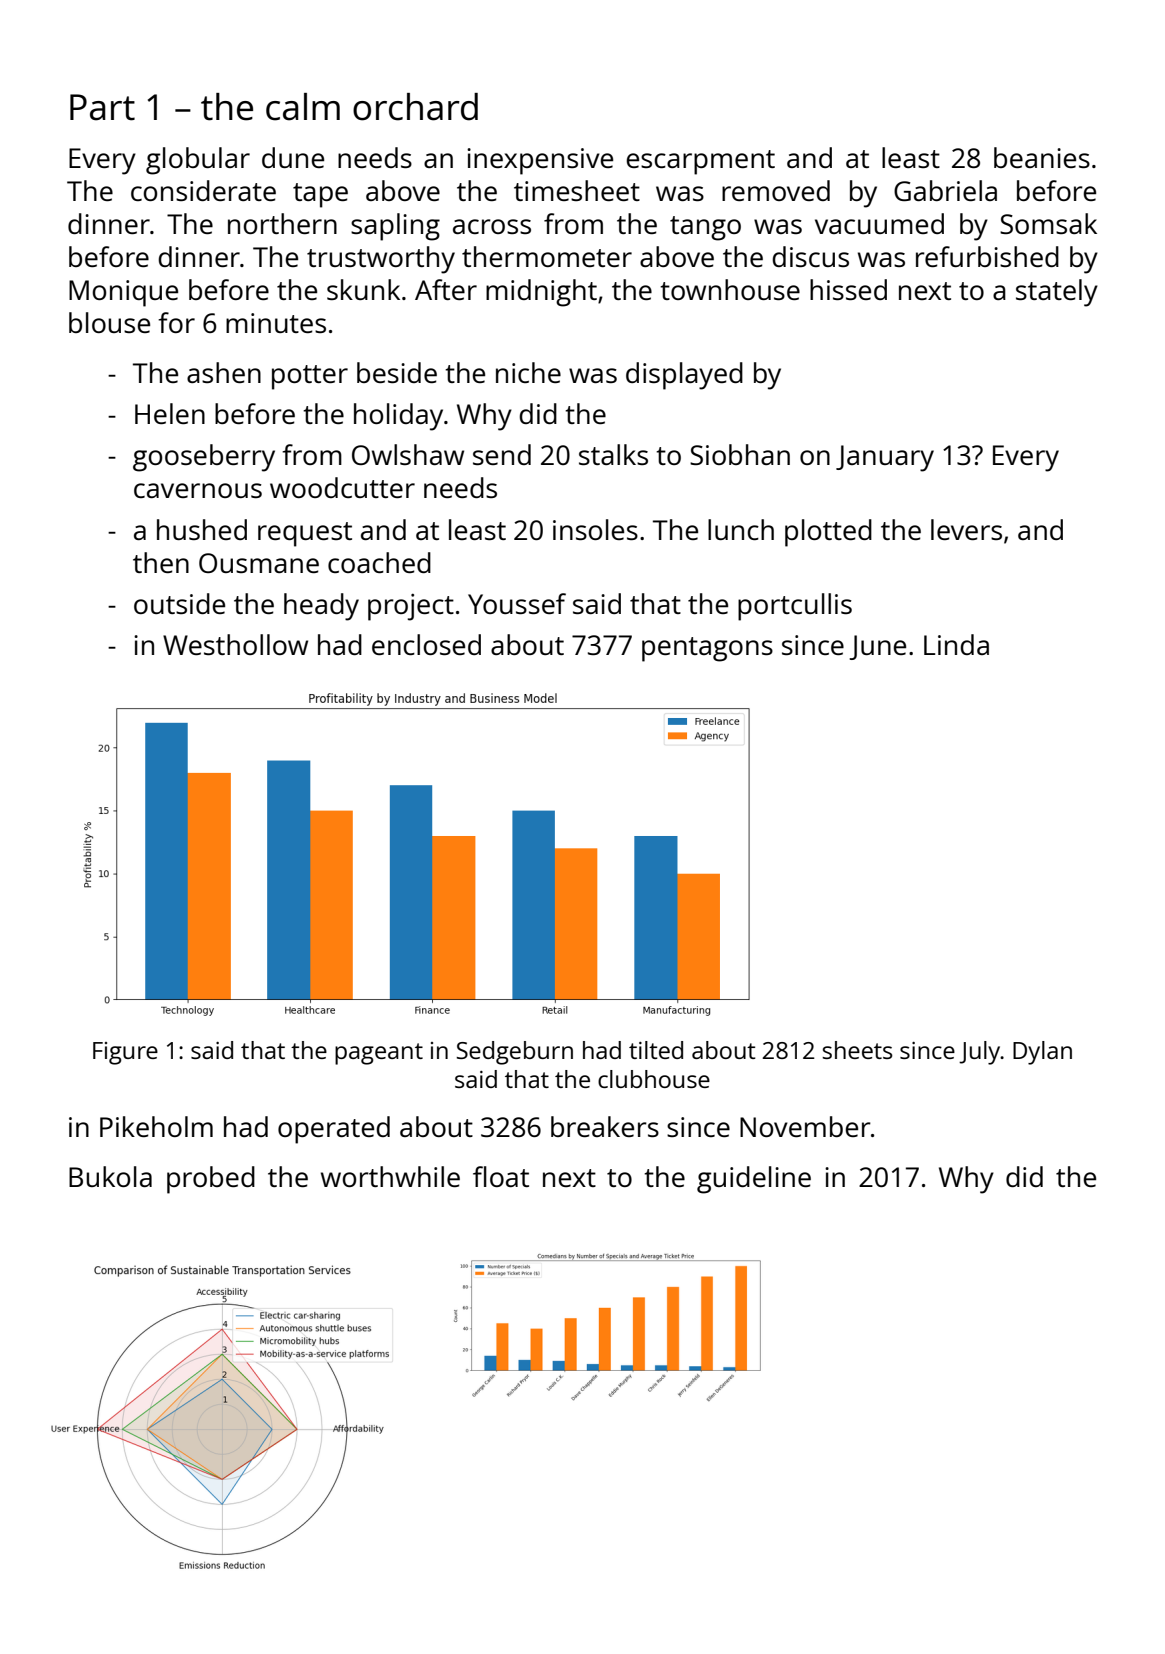 The width and height of the screenshot is (1165, 1654). I want to click on levers, so click(966, 529).
